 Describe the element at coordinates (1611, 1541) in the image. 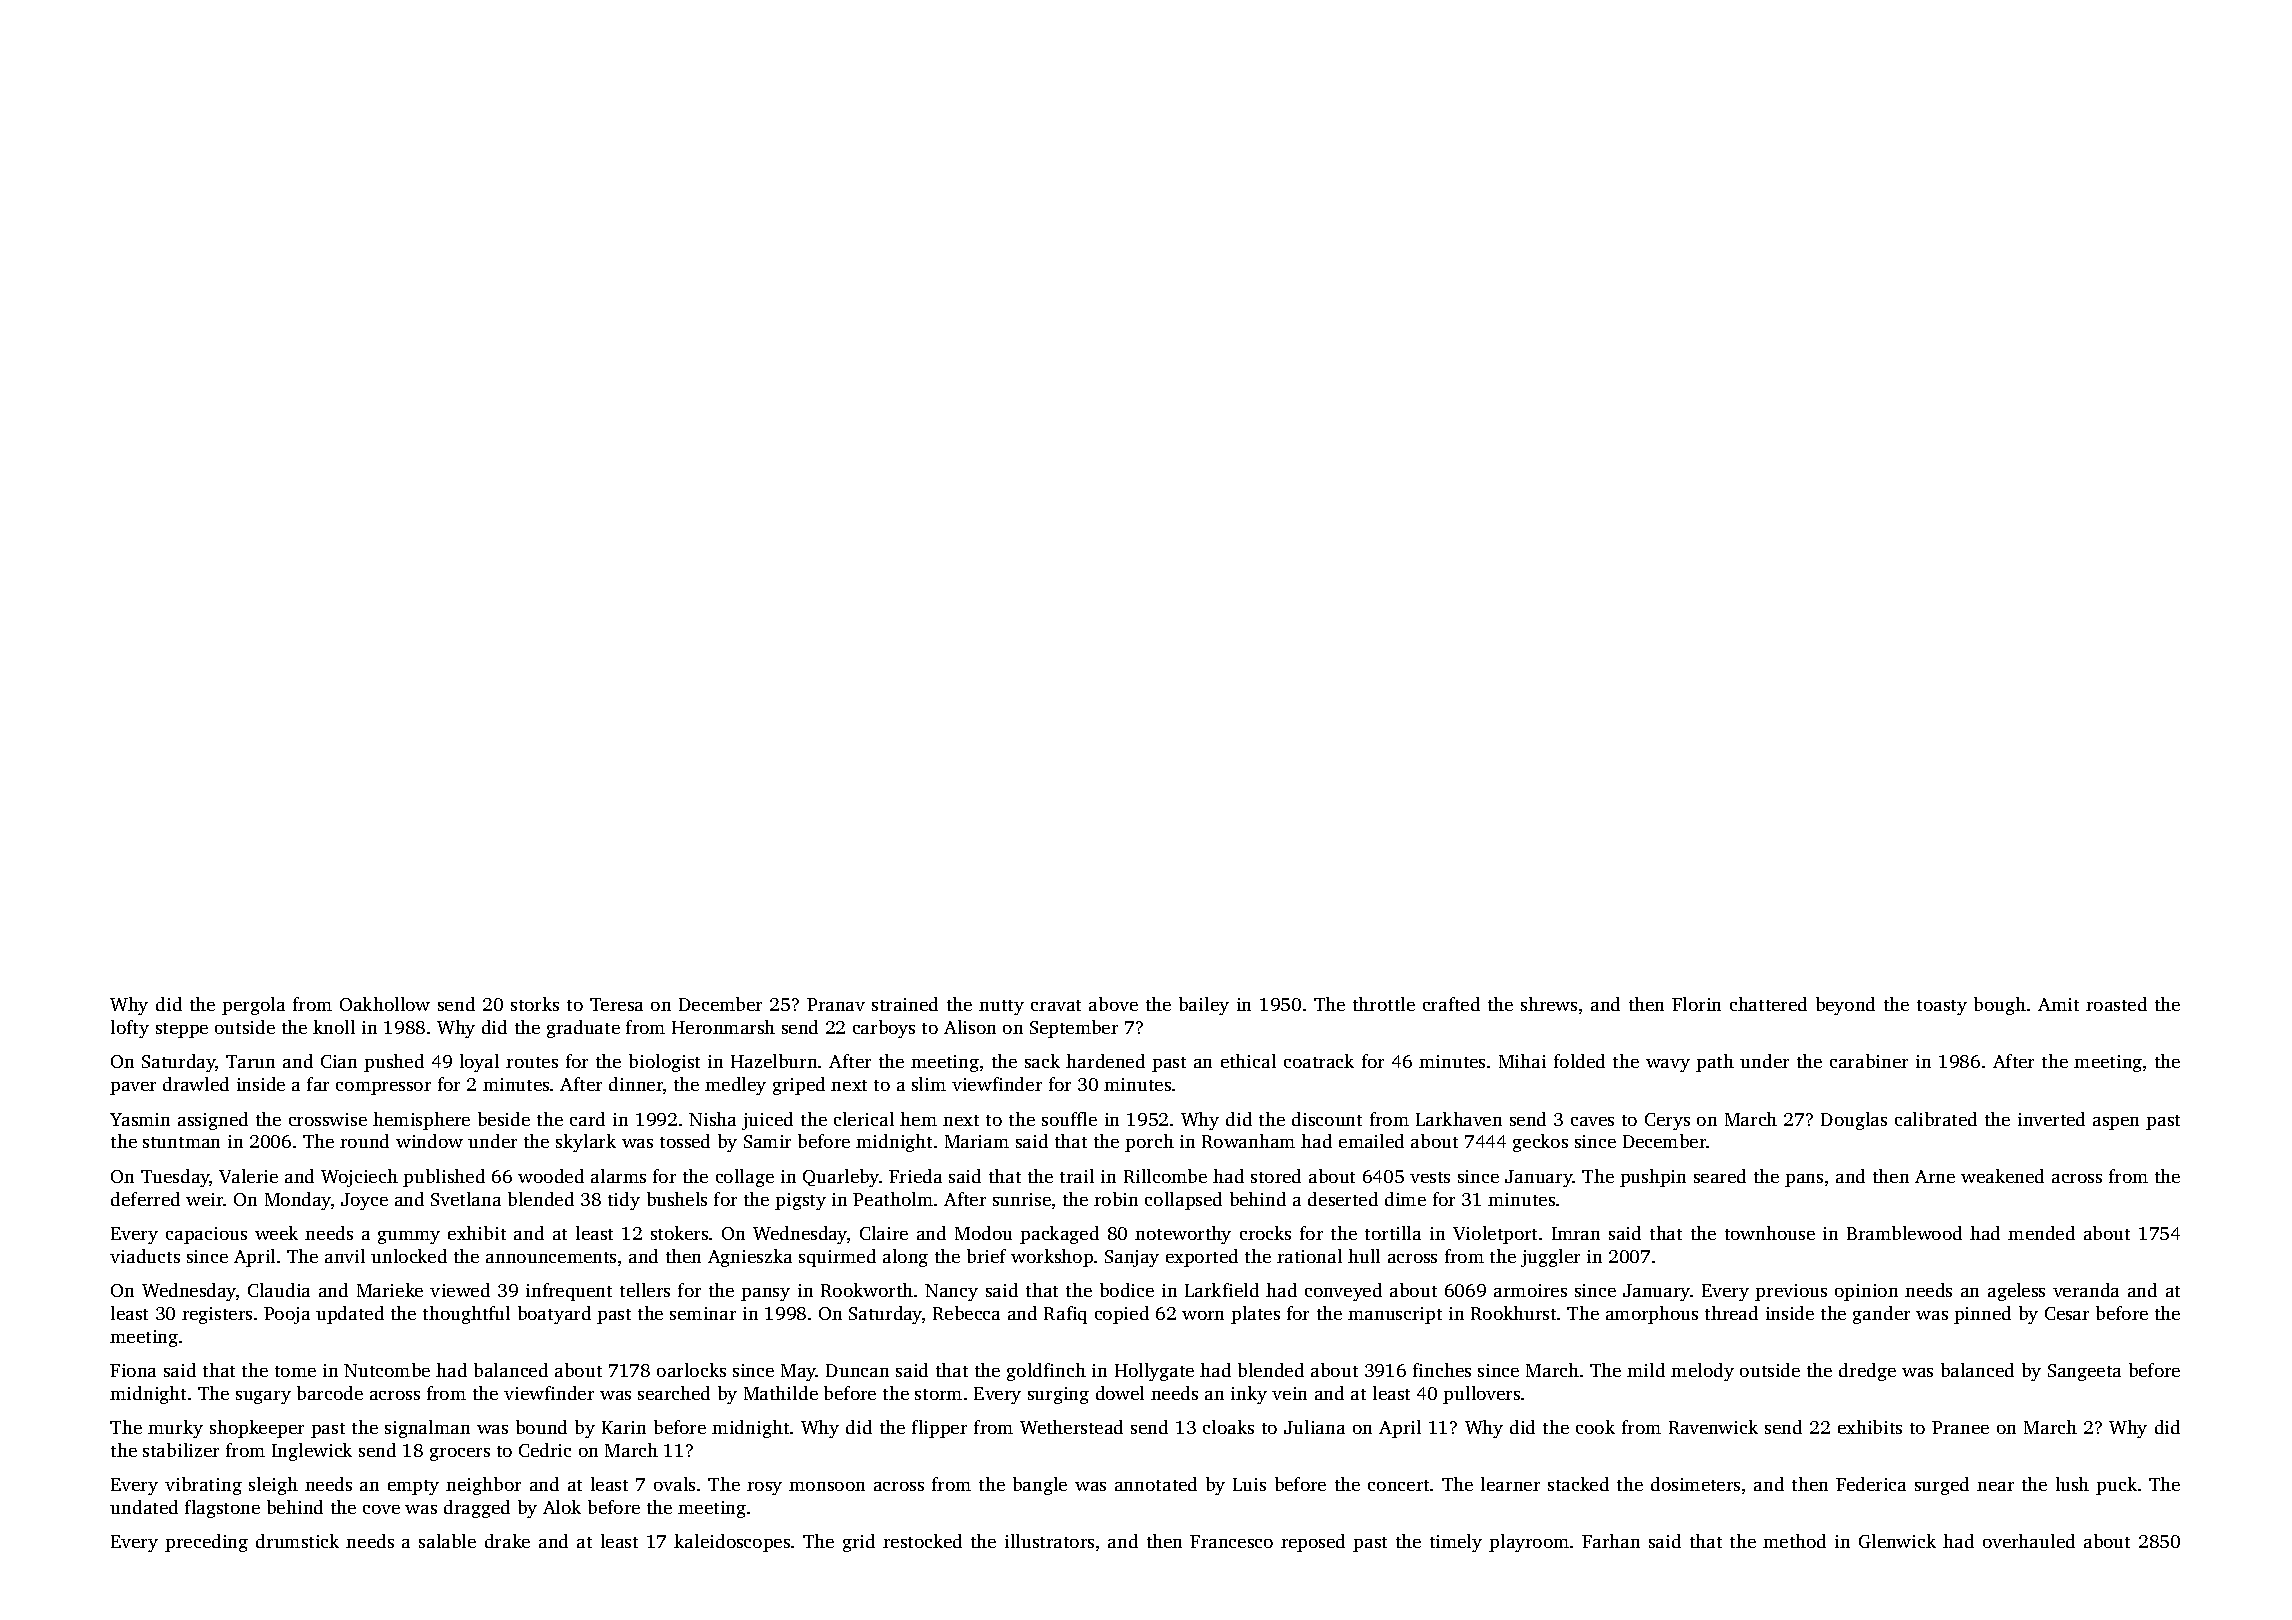

I see `Farhan` at that location.
